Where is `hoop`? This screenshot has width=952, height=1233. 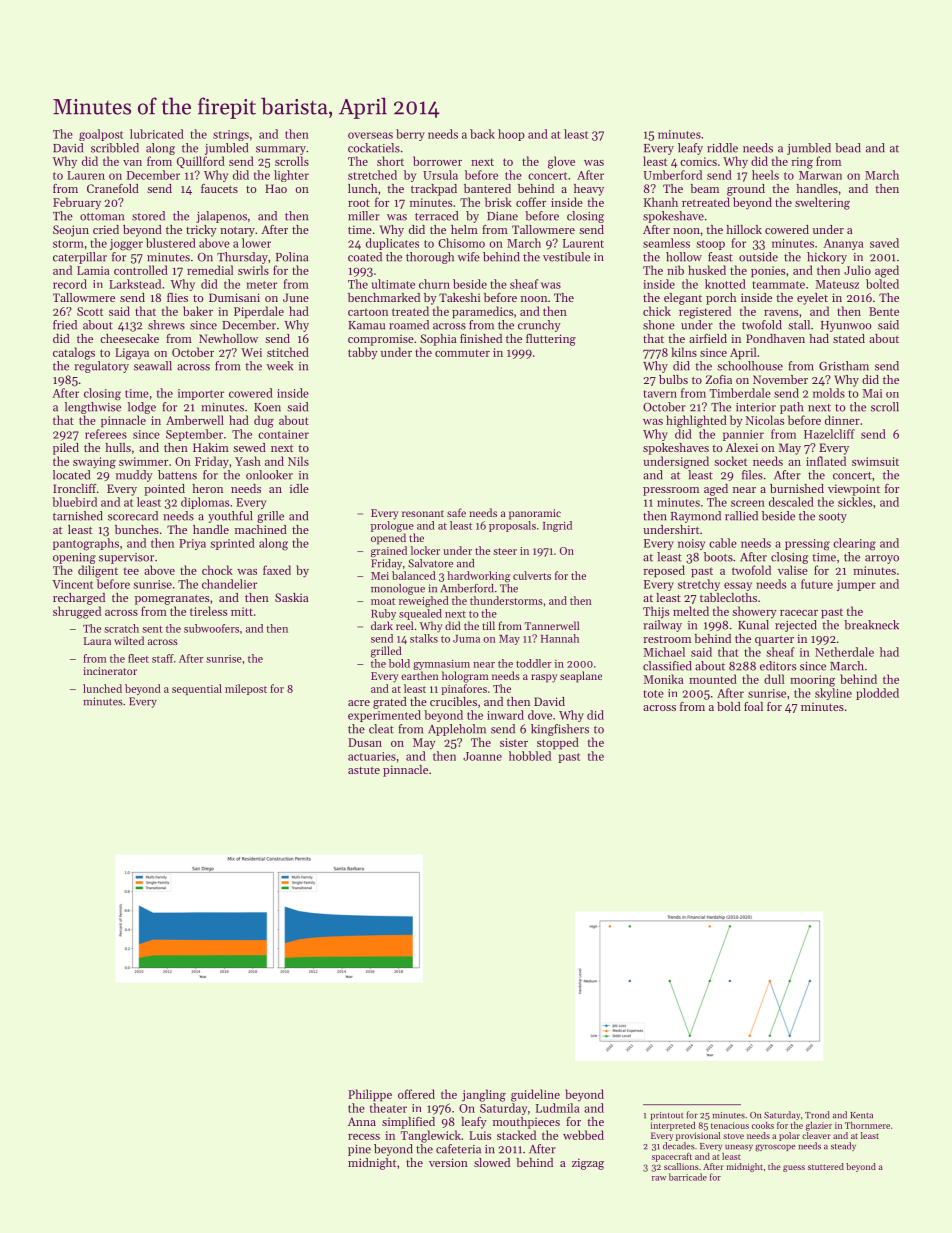
hoop is located at coordinates (511, 135).
